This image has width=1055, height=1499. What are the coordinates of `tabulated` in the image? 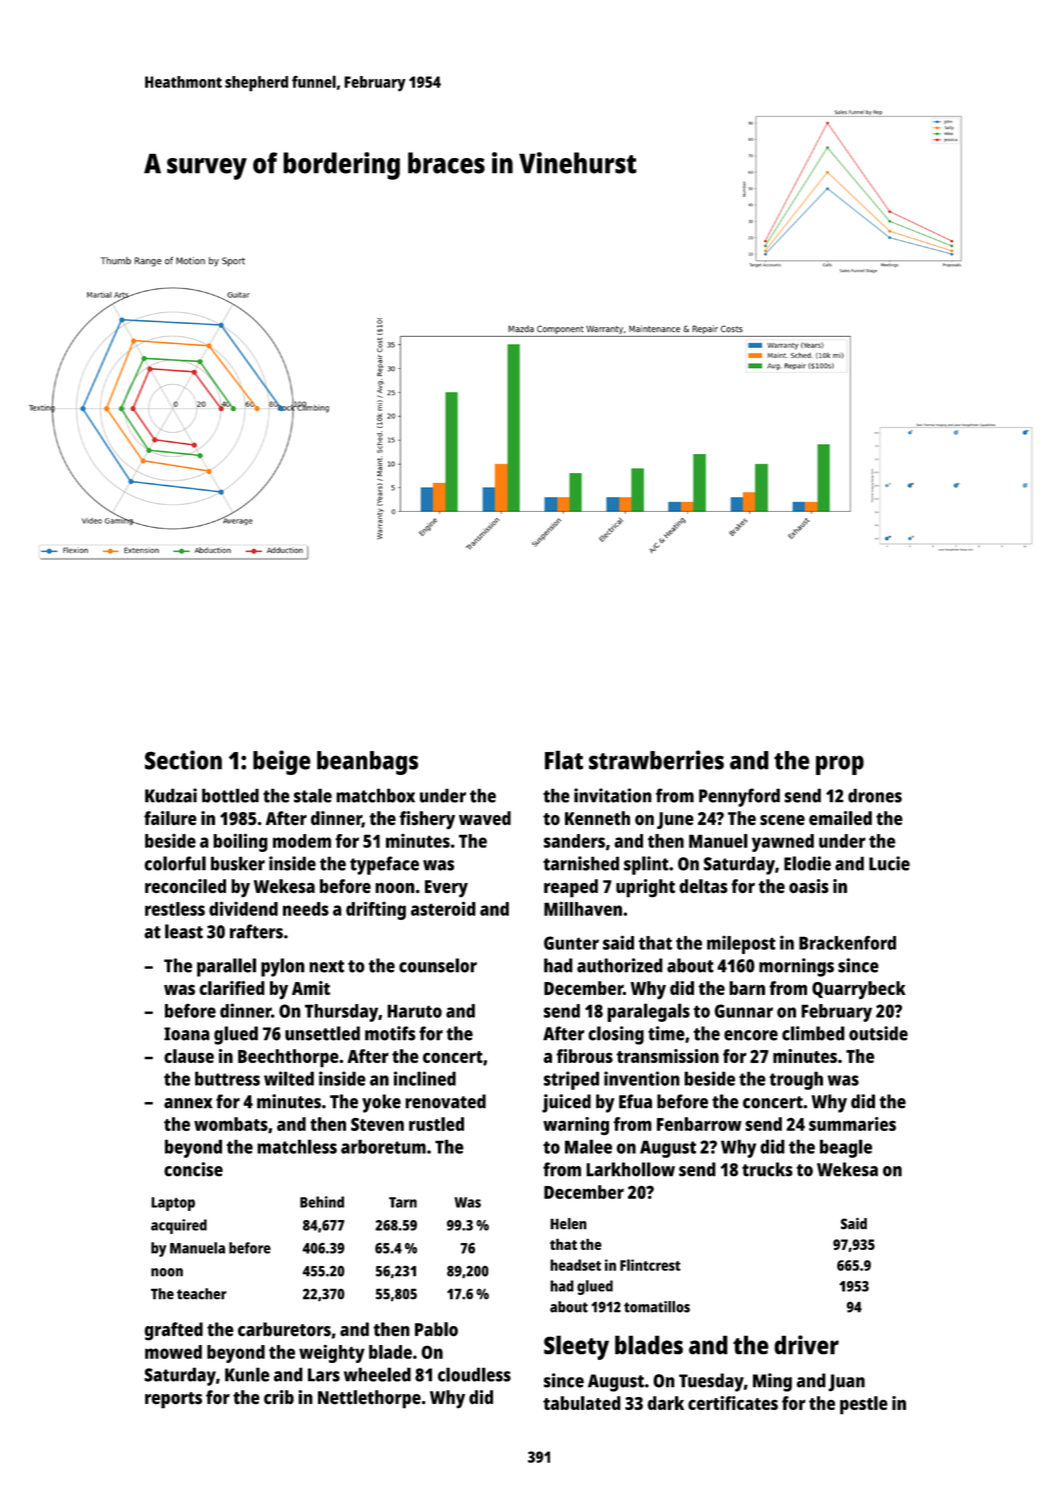 It's located at (582, 1403).
